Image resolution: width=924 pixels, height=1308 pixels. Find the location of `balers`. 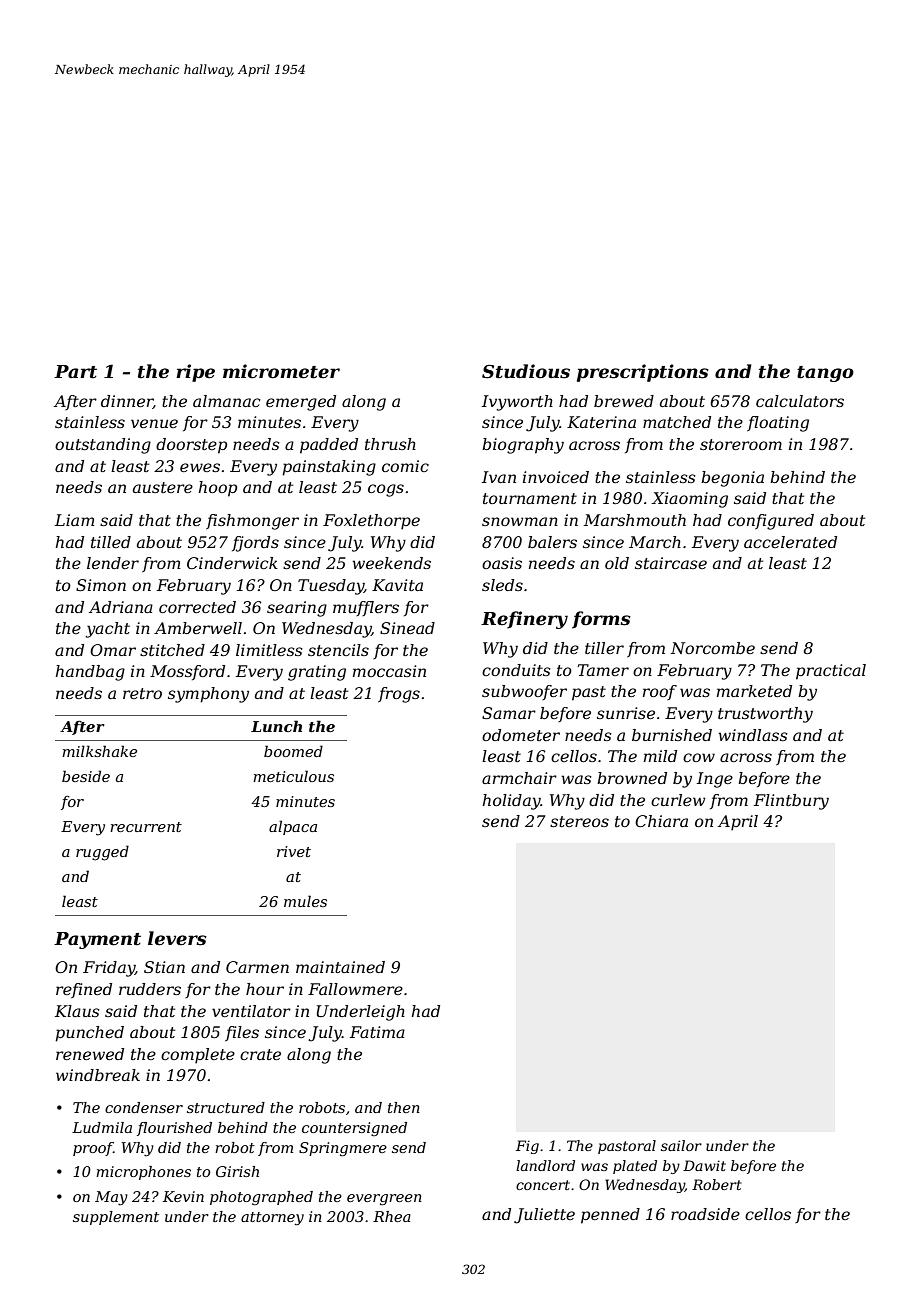

balers is located at coordinates (552, 542).
